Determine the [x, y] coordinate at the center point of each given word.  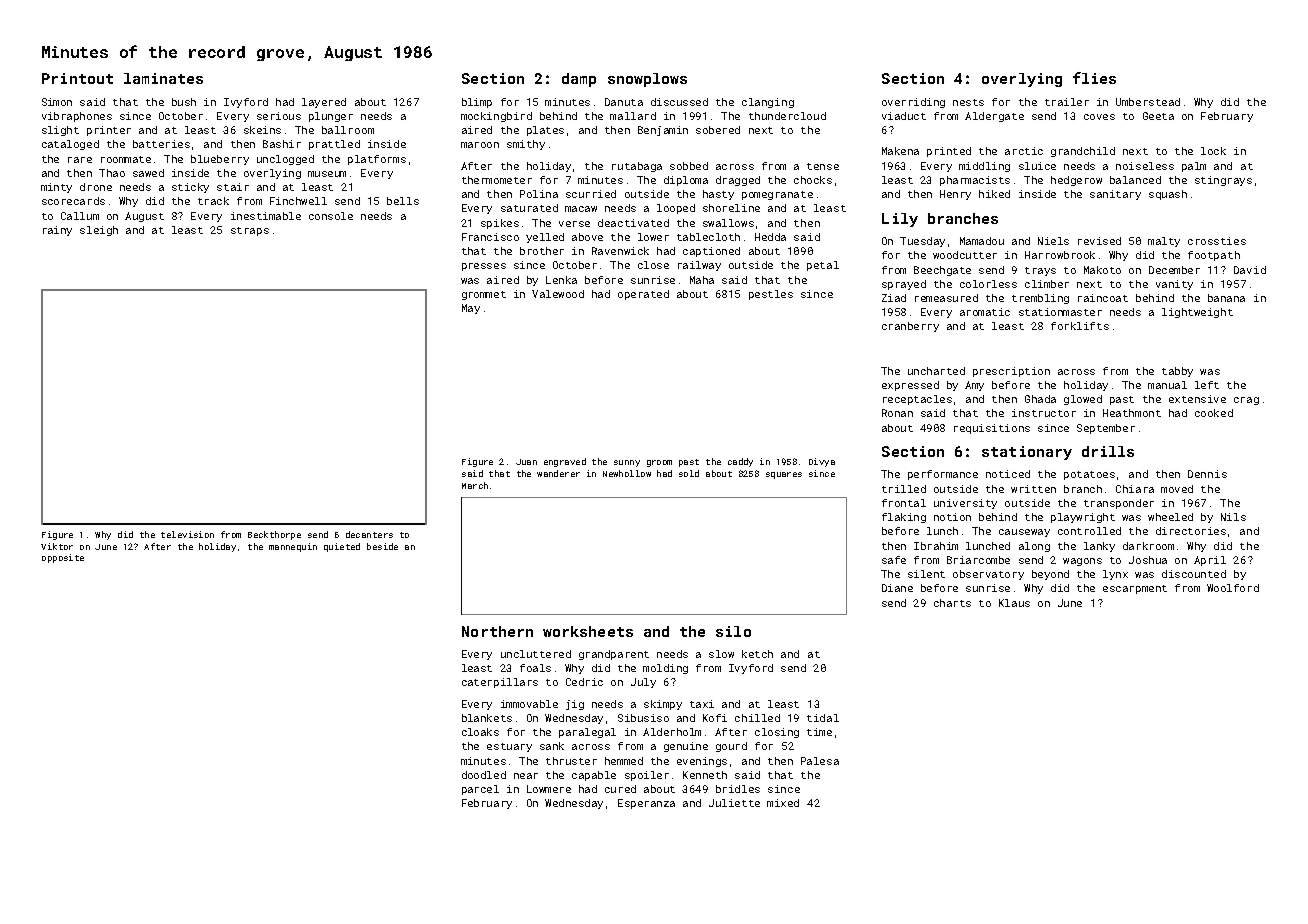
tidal [823, 718]
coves [1099, 117]
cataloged [70, 145]
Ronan [897, 413]
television [187, 534]
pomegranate [777, 195]
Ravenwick [620, 251]
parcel [480, 790]
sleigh [99, 231]
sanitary [1115, 195]
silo [733, 631]
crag [1246, 401]
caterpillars [500, 683]
